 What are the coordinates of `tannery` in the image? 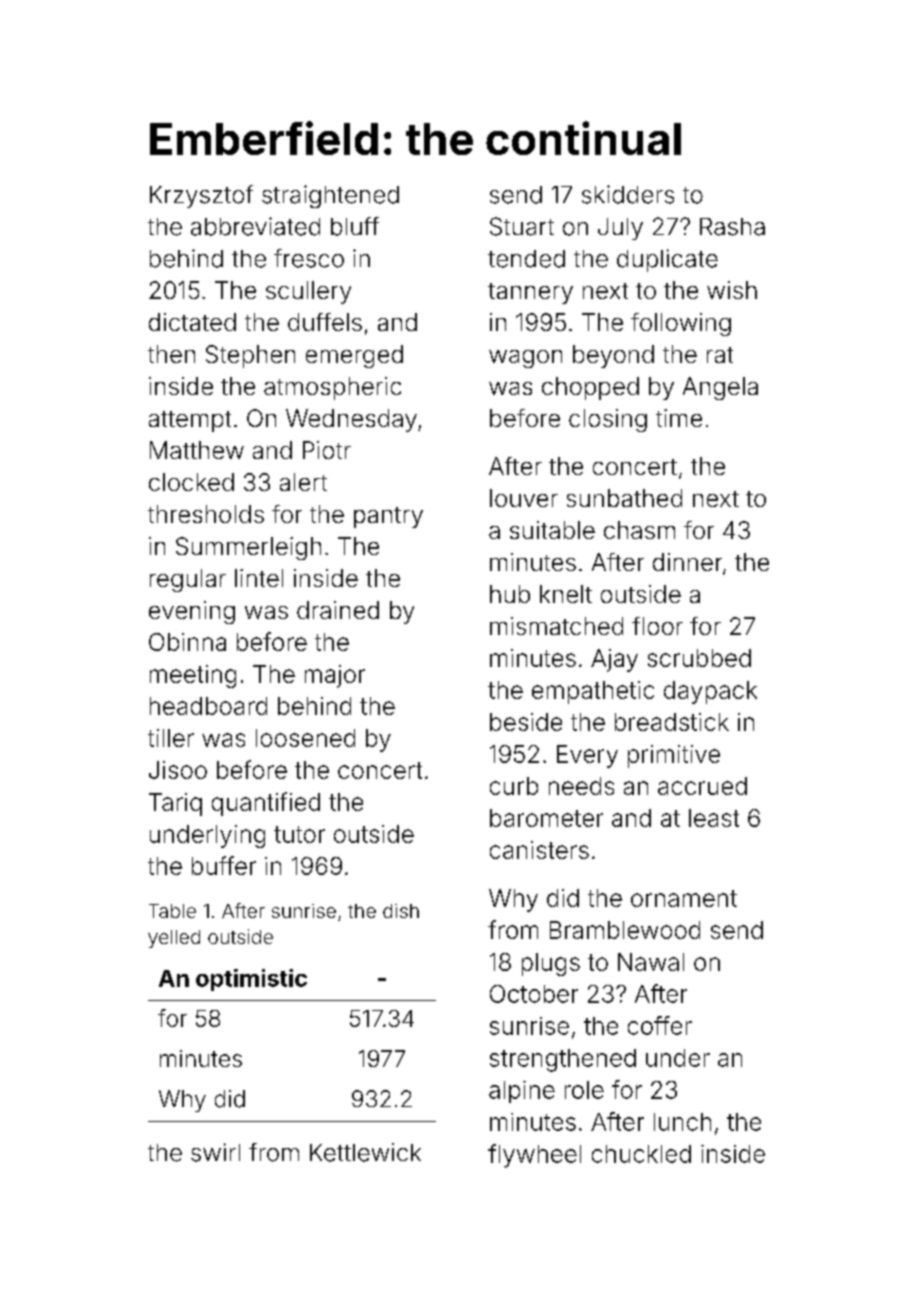 It's located at (530, 293).
